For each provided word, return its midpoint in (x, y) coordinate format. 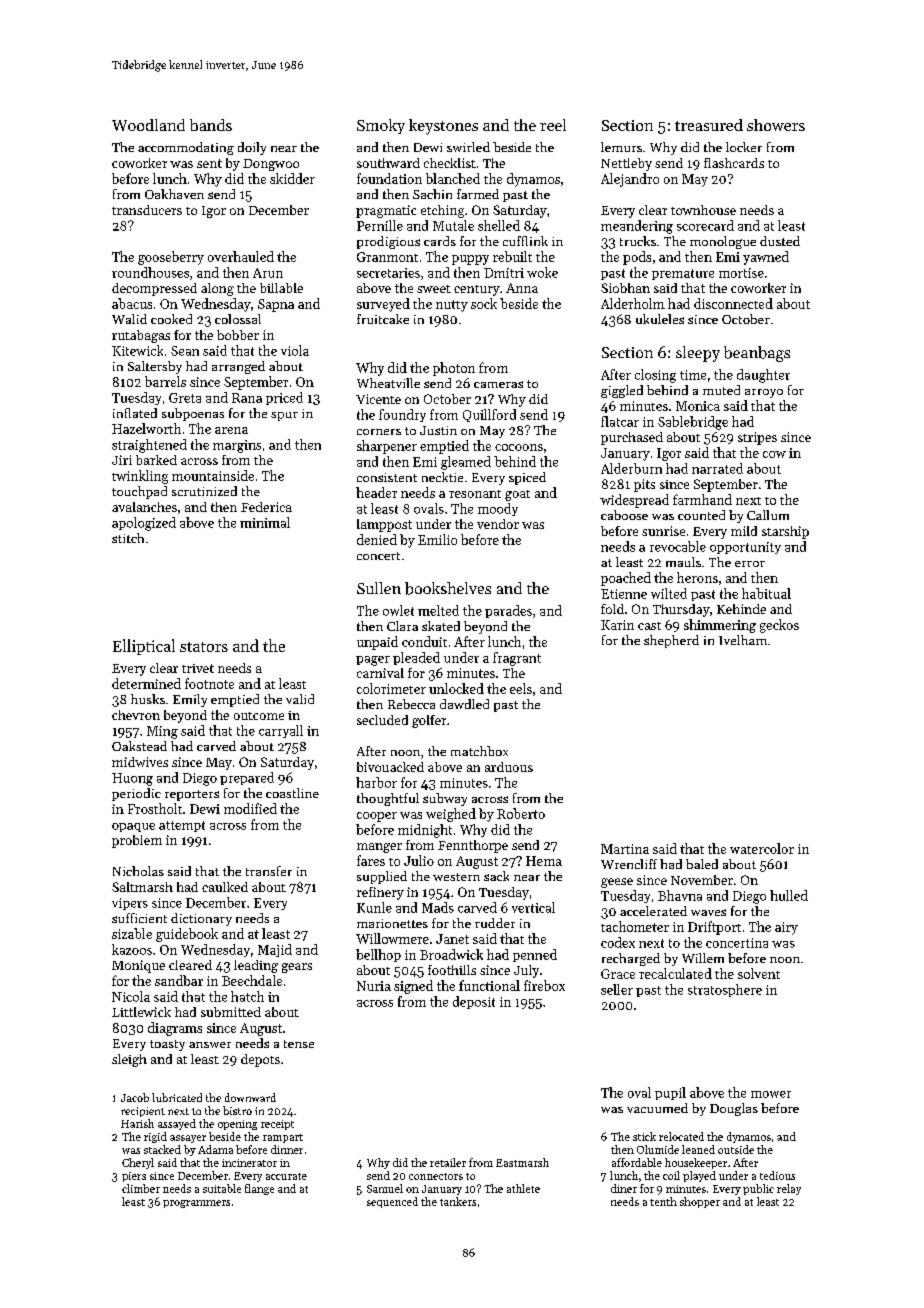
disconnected (733, 303)
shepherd (671, 641)
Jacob (135, 1097)
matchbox (479, 751)
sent (209, 163)
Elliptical (144, 647)
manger (379, 848)
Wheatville (388, 383)
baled (702, 864)
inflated (135, 413)
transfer (269, 871)
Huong (132, 779)
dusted (780, 241)
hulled (789, 895)
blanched (453, 178)
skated (441, 626)
